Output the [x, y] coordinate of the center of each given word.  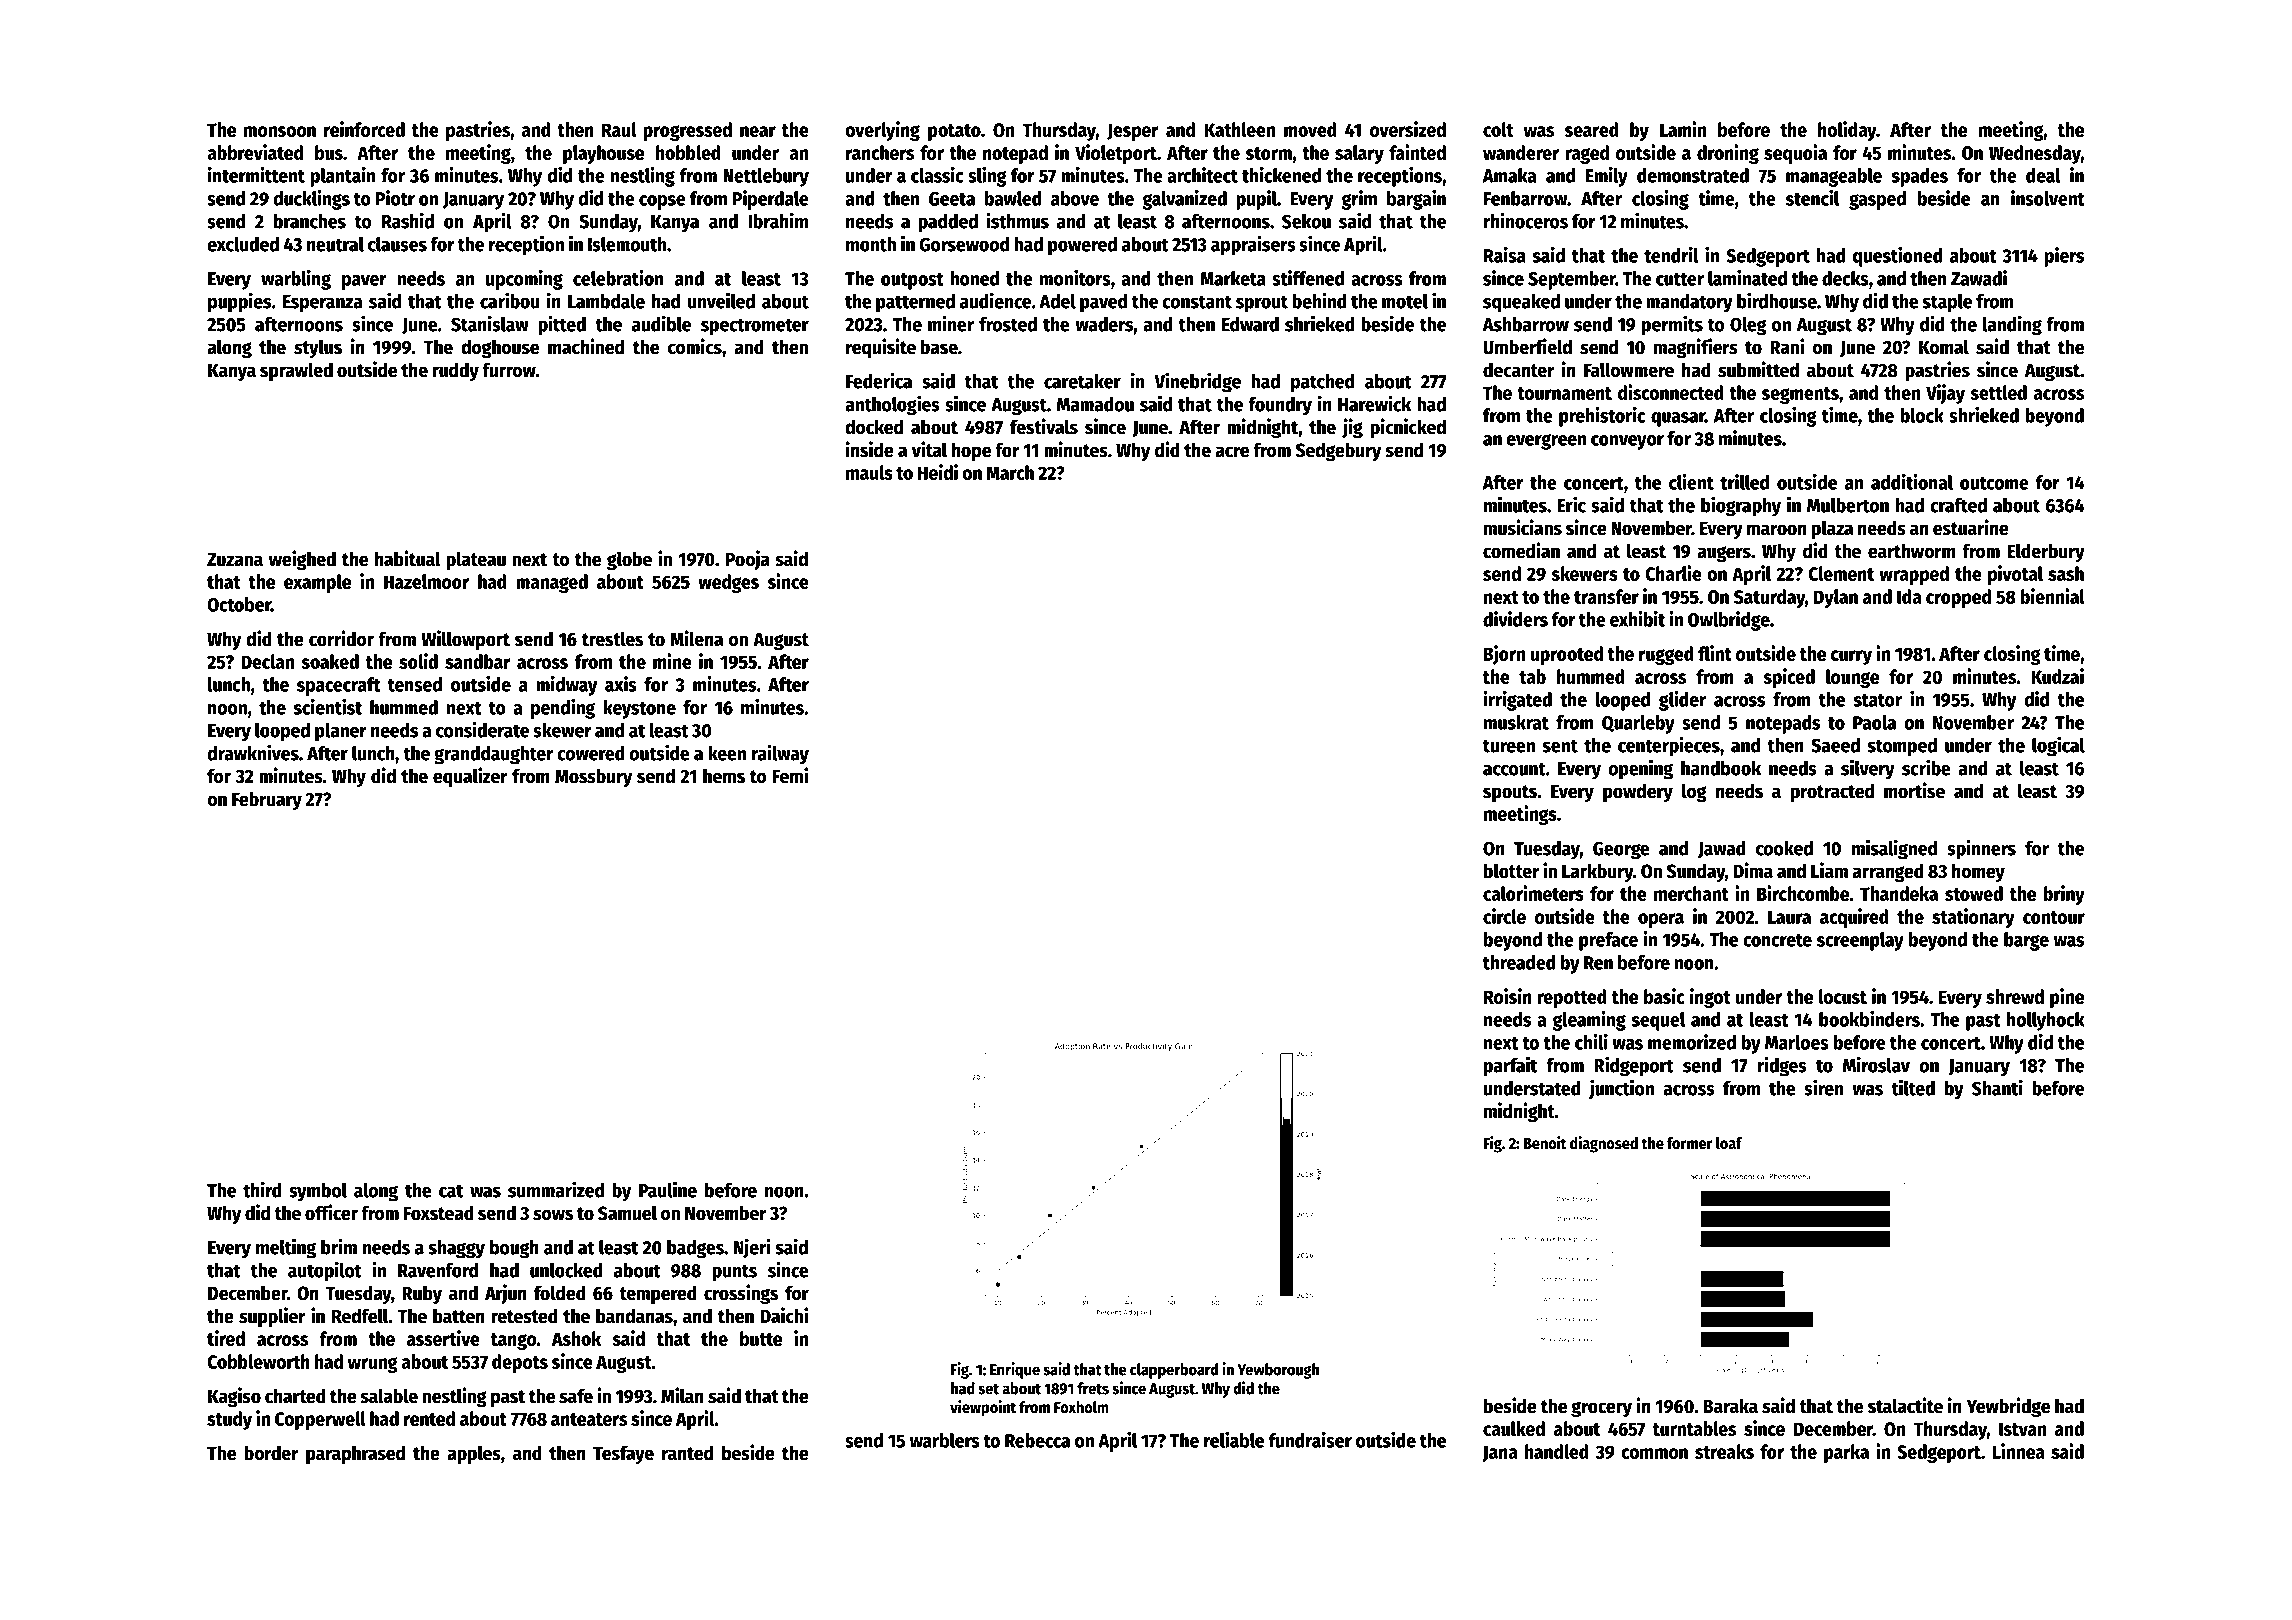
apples [474, 1454]
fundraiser [1310, 1440]
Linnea [2019, 1451]
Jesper [1133, 132]
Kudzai [2057, 676]
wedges [728, 583]
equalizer [470, 777]
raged [1587, 154]
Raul [619, 129]
